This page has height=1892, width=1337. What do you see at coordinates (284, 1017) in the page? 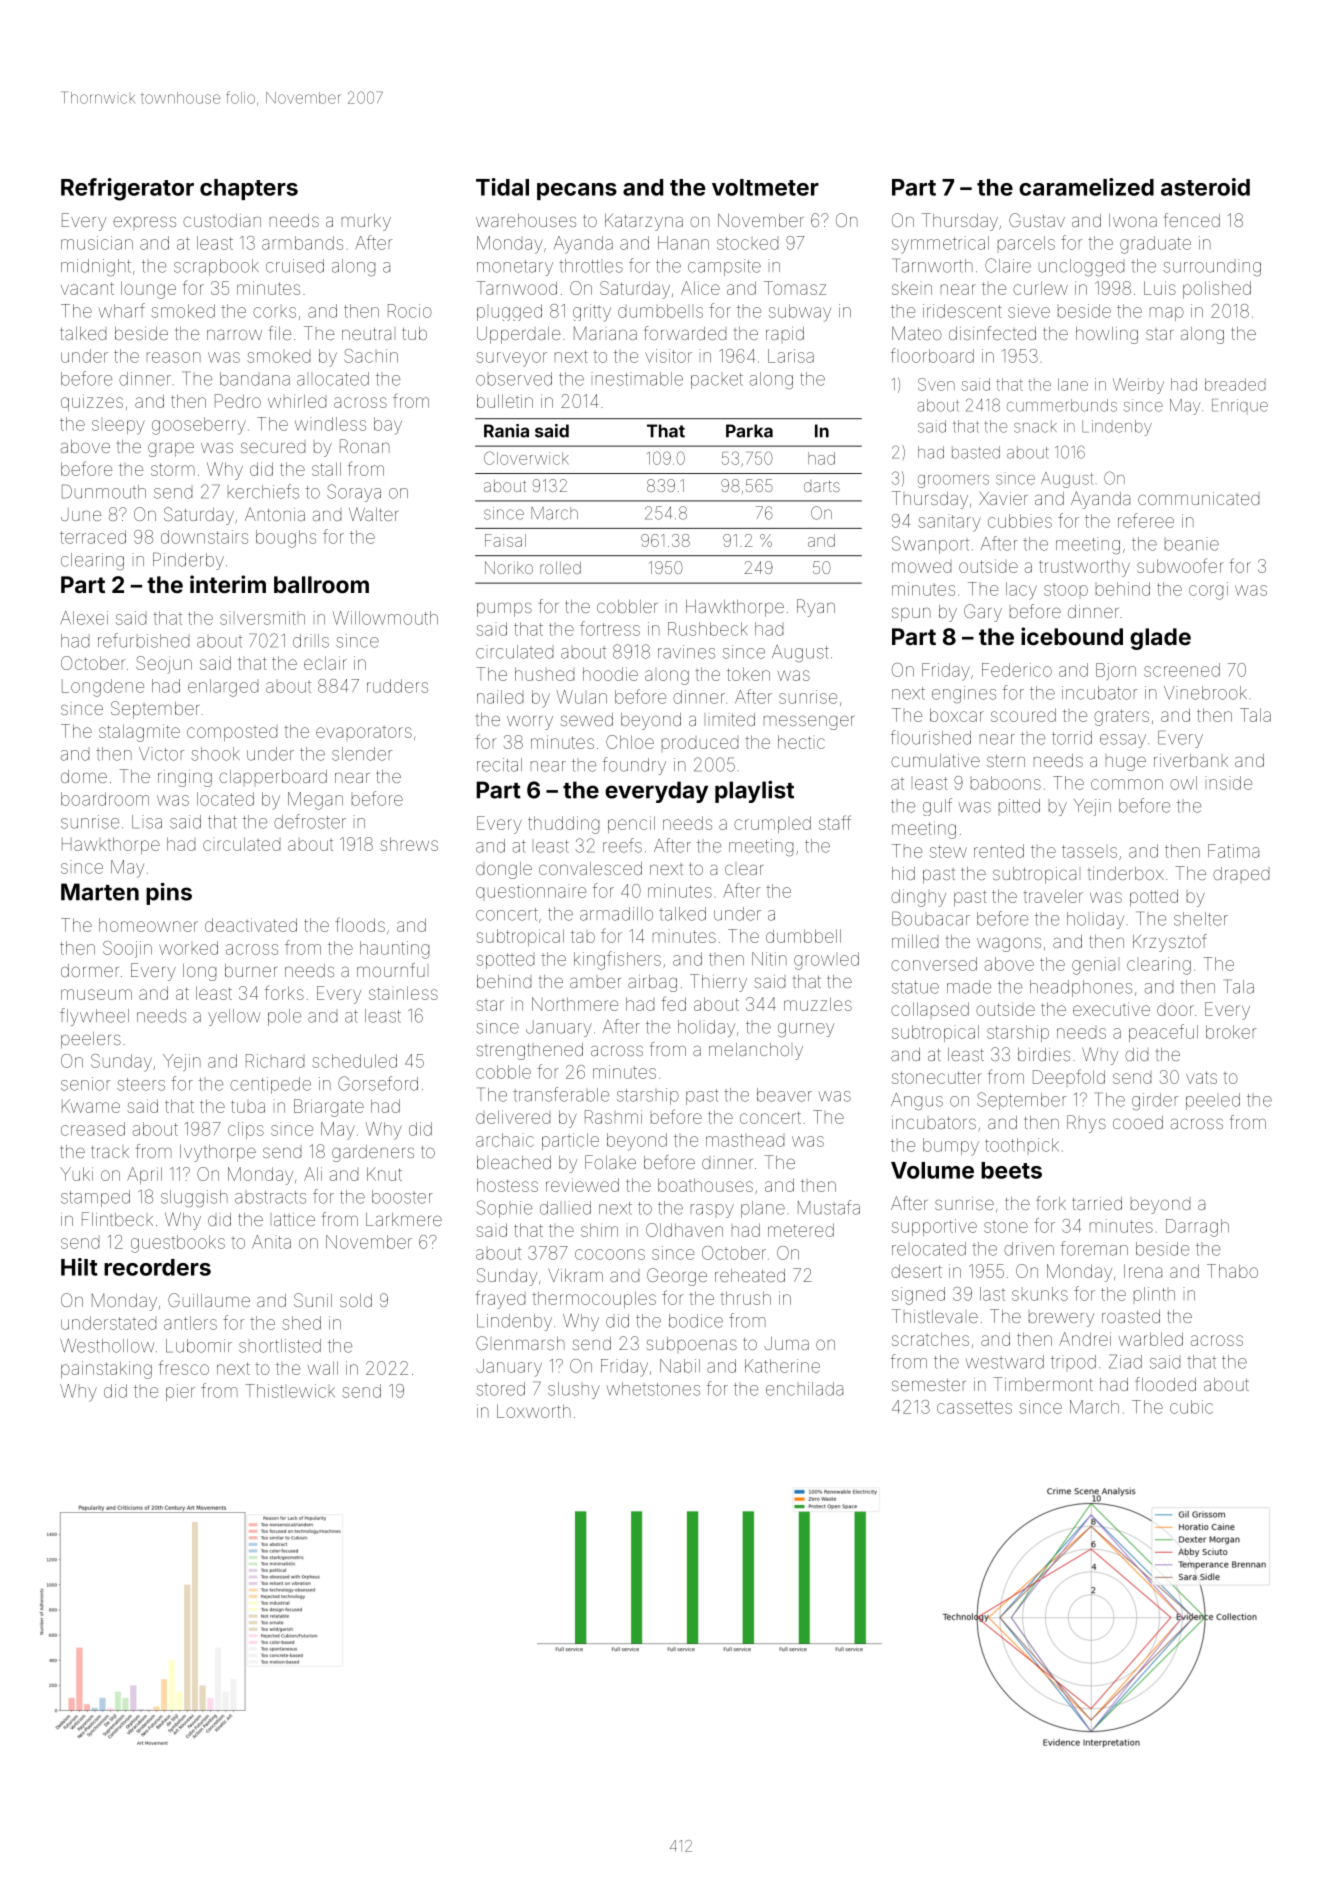
I see `pole` at bounding box center [284, 1017].
